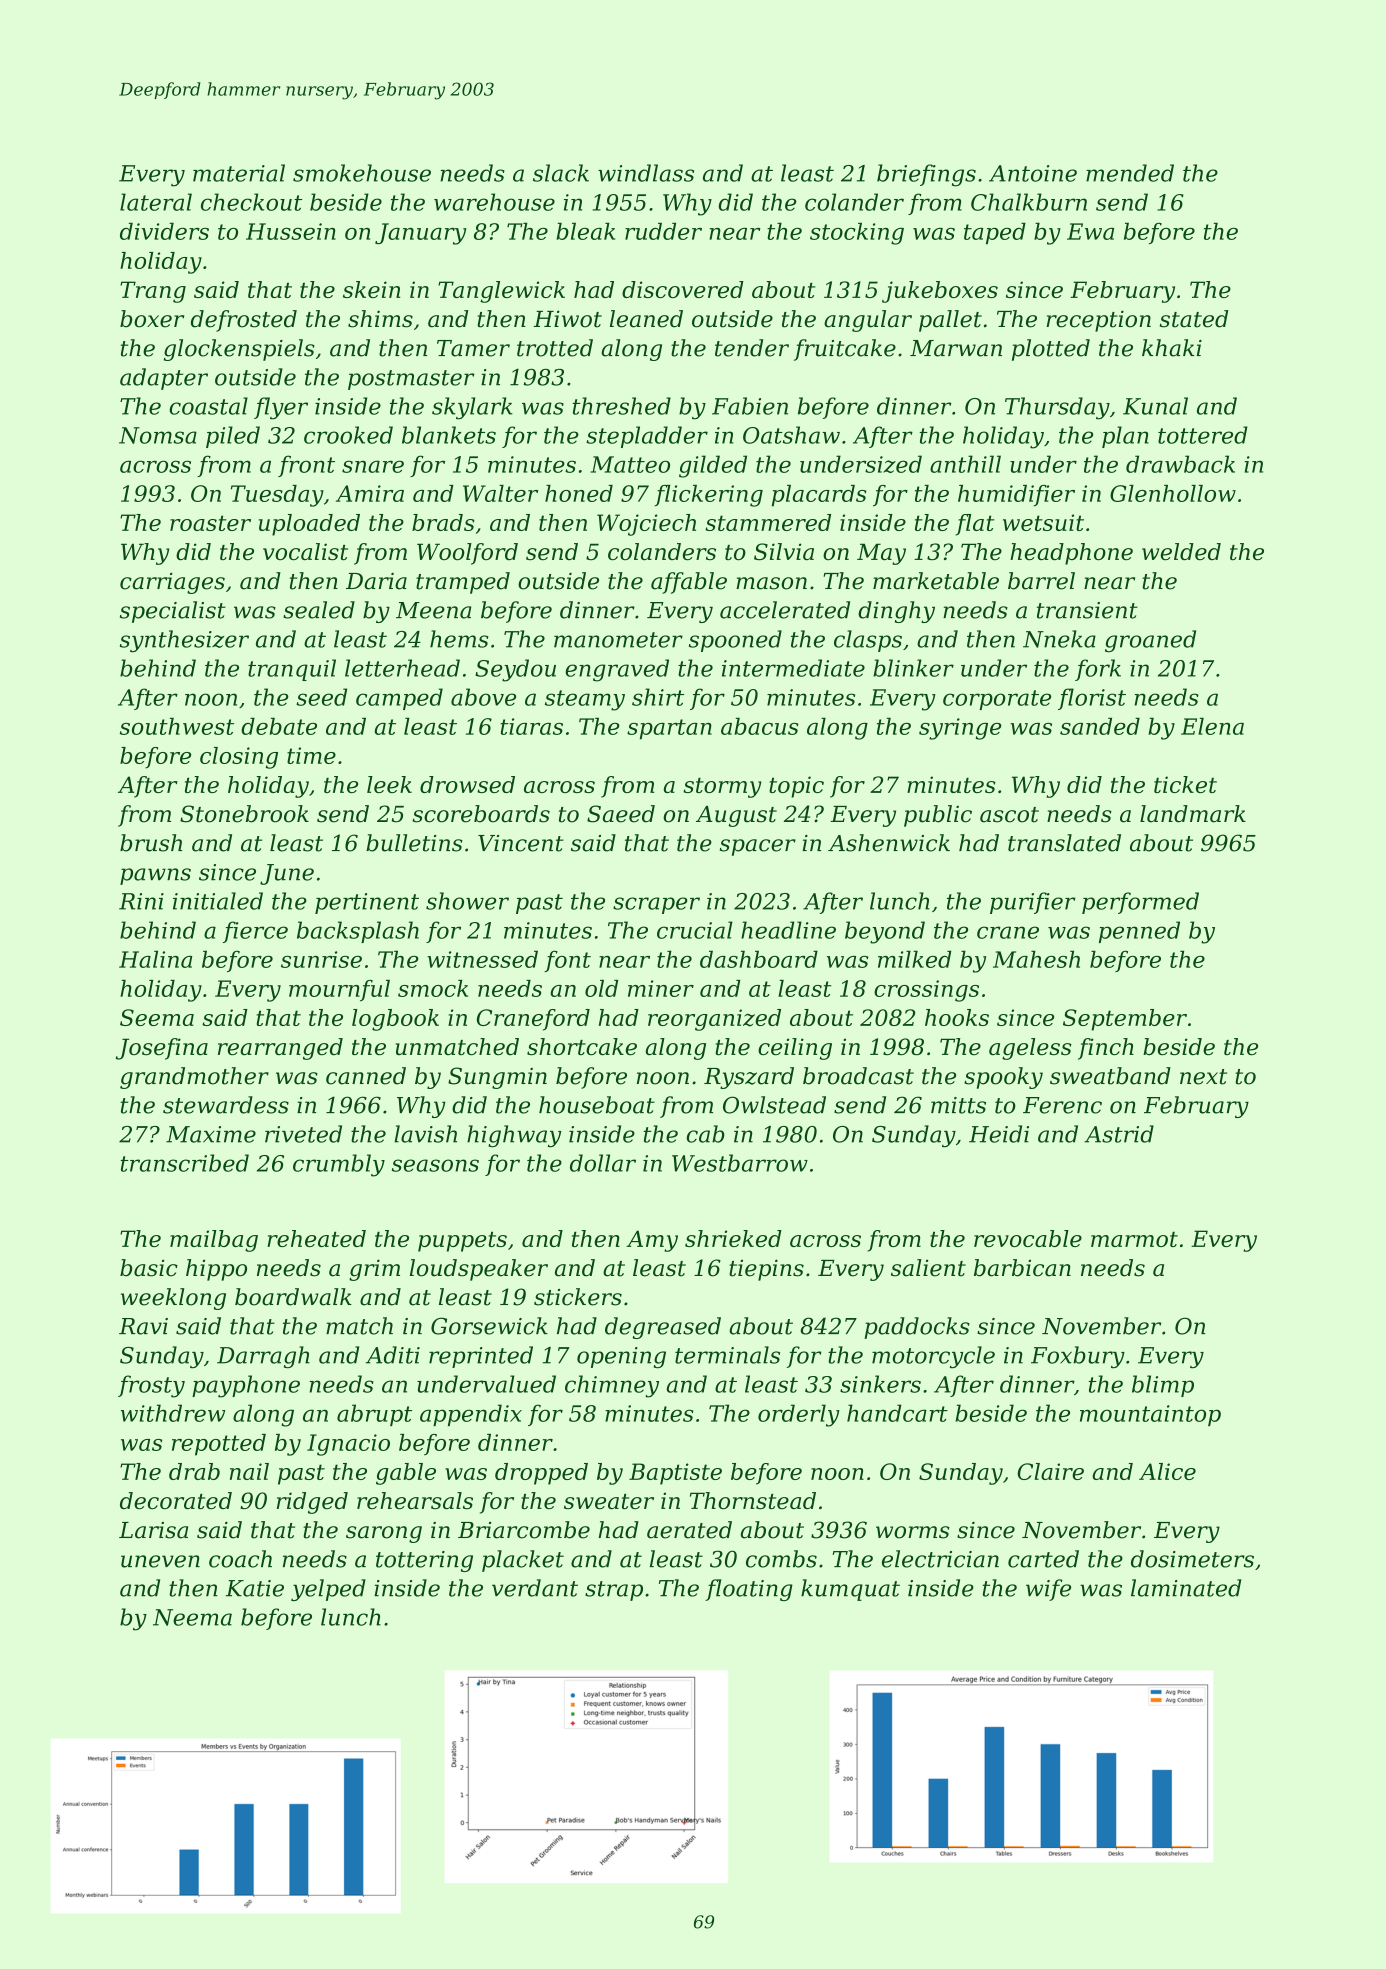  Describe the element at coordinates (759, 726) in the page. I see `abacus` at that location.
